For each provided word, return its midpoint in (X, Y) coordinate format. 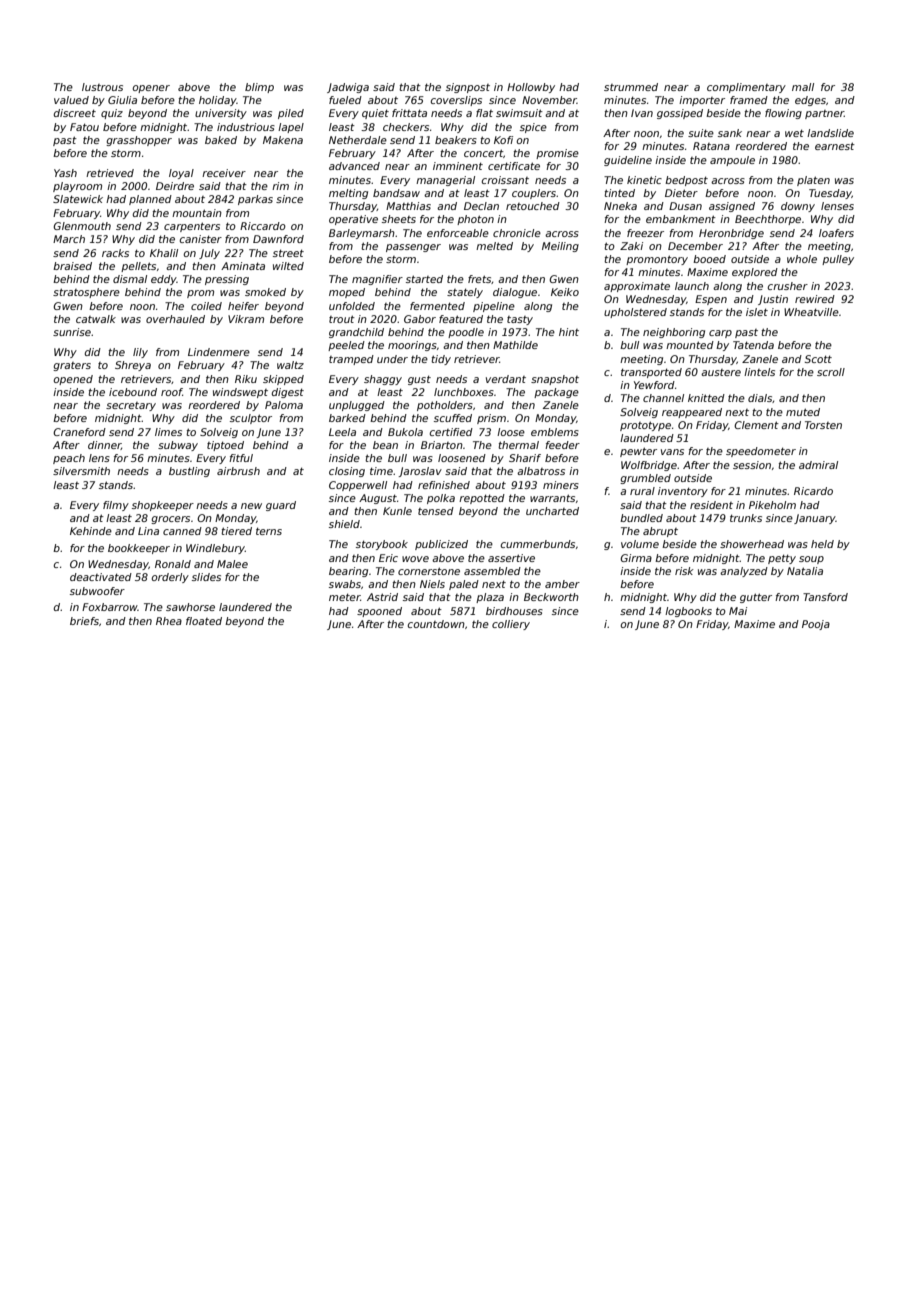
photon (475, 220)
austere (721, 372)
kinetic (644, 180)
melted (494, 246)
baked (221, 140)
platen (813, 181)
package (556, 393)
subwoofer (97, 591)
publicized (441, 545)
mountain (197, 213)
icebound (133, 392)
